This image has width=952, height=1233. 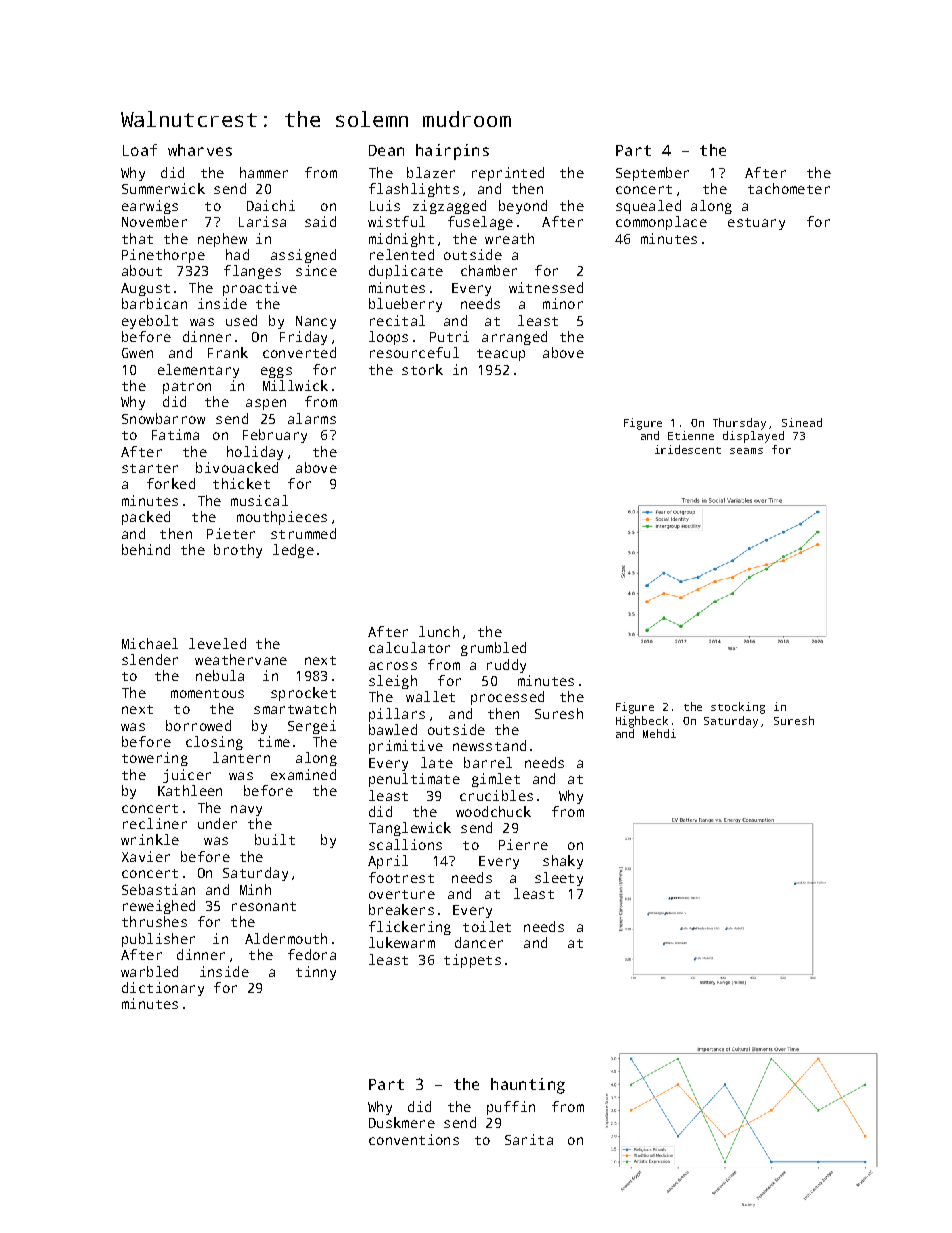 What do you see at coordinates (493, 649) in the image?
I see `grumbled` at bounding box center [493, 649].
